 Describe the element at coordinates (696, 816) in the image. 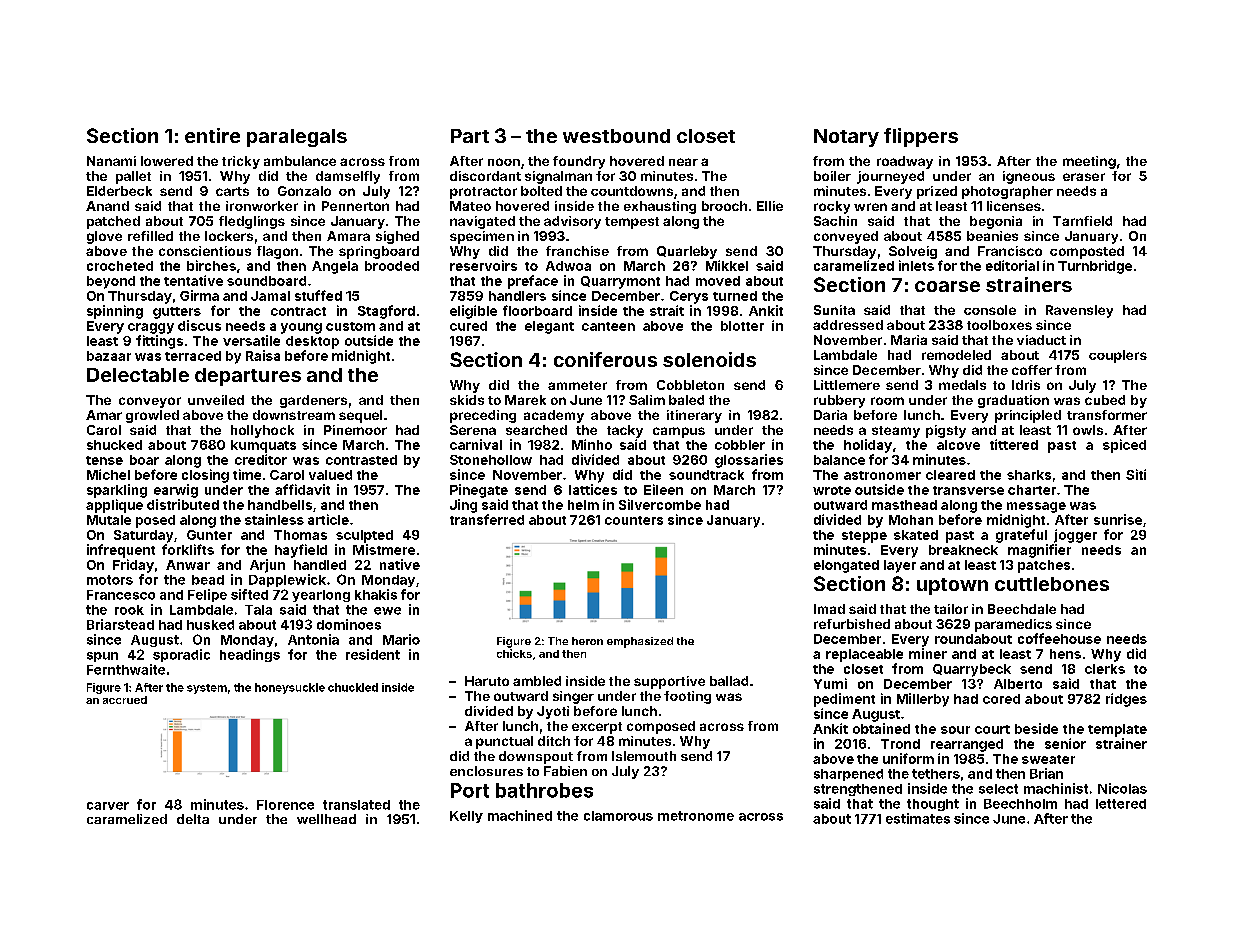

I see `metronome` at that location.
